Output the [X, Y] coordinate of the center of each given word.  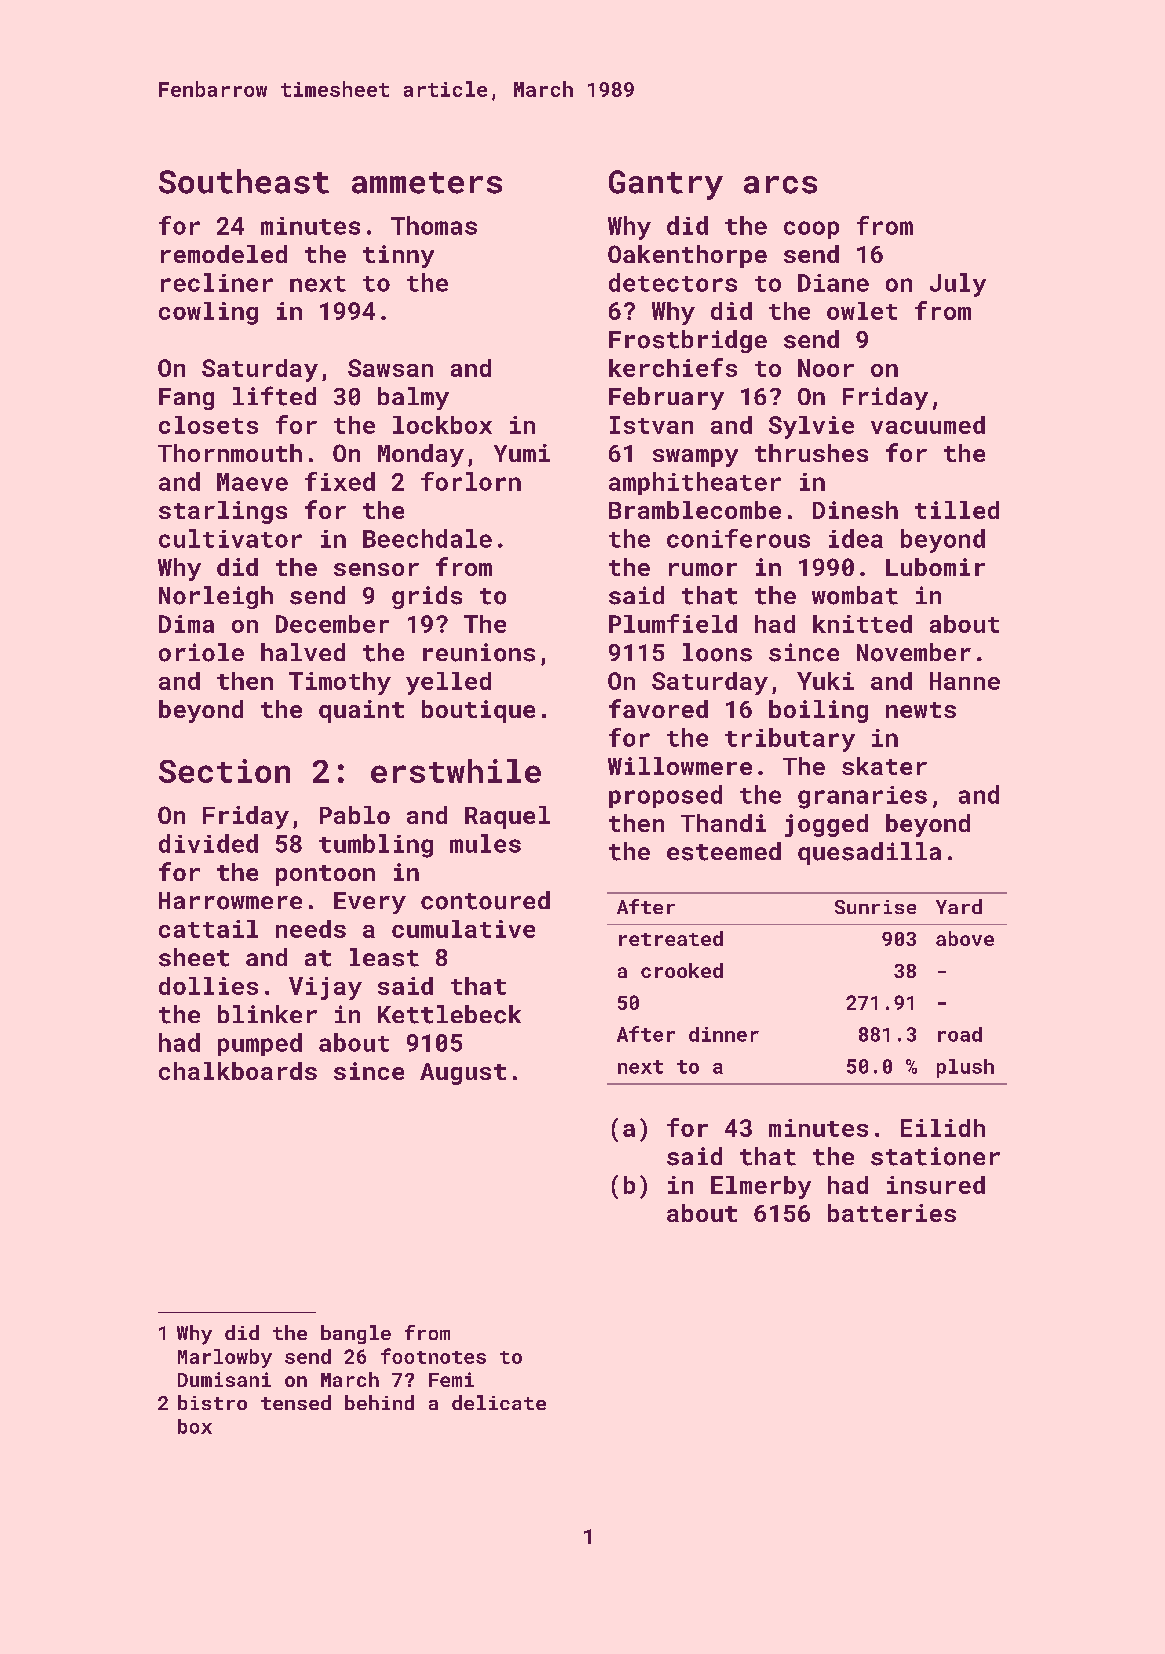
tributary [790, 740]
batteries [892, 1213]
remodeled [224, 254]
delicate [499, 1402]
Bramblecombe [695, 510]
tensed [296, 1402]
